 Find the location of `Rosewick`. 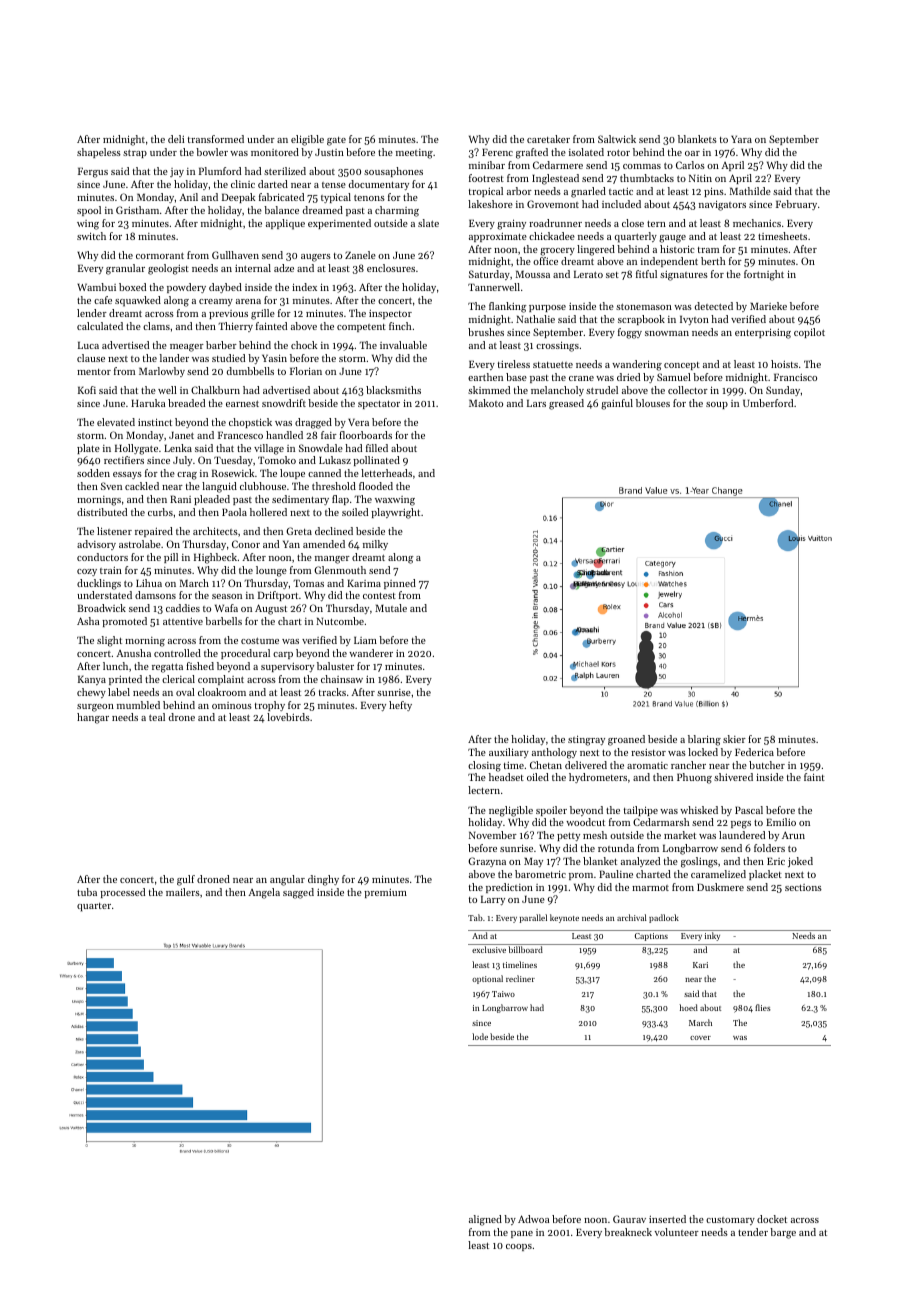

Rosewick is located at coordinates (233, 473).
